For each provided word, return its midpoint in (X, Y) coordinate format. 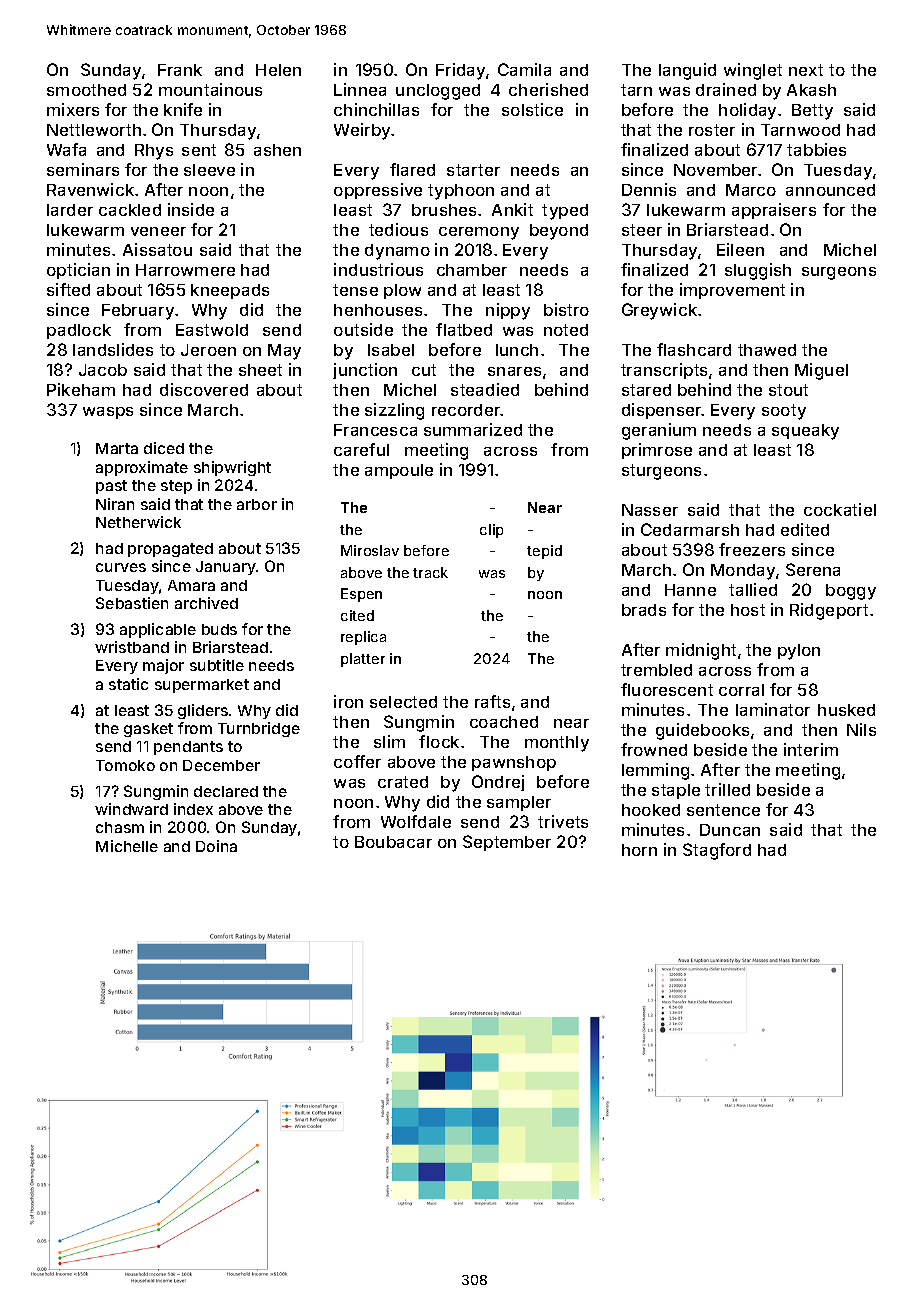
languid (687, 71)
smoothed (86, 90)
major (163, 666)
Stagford (717, 851)
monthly (557, 744)
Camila (524, 69)
